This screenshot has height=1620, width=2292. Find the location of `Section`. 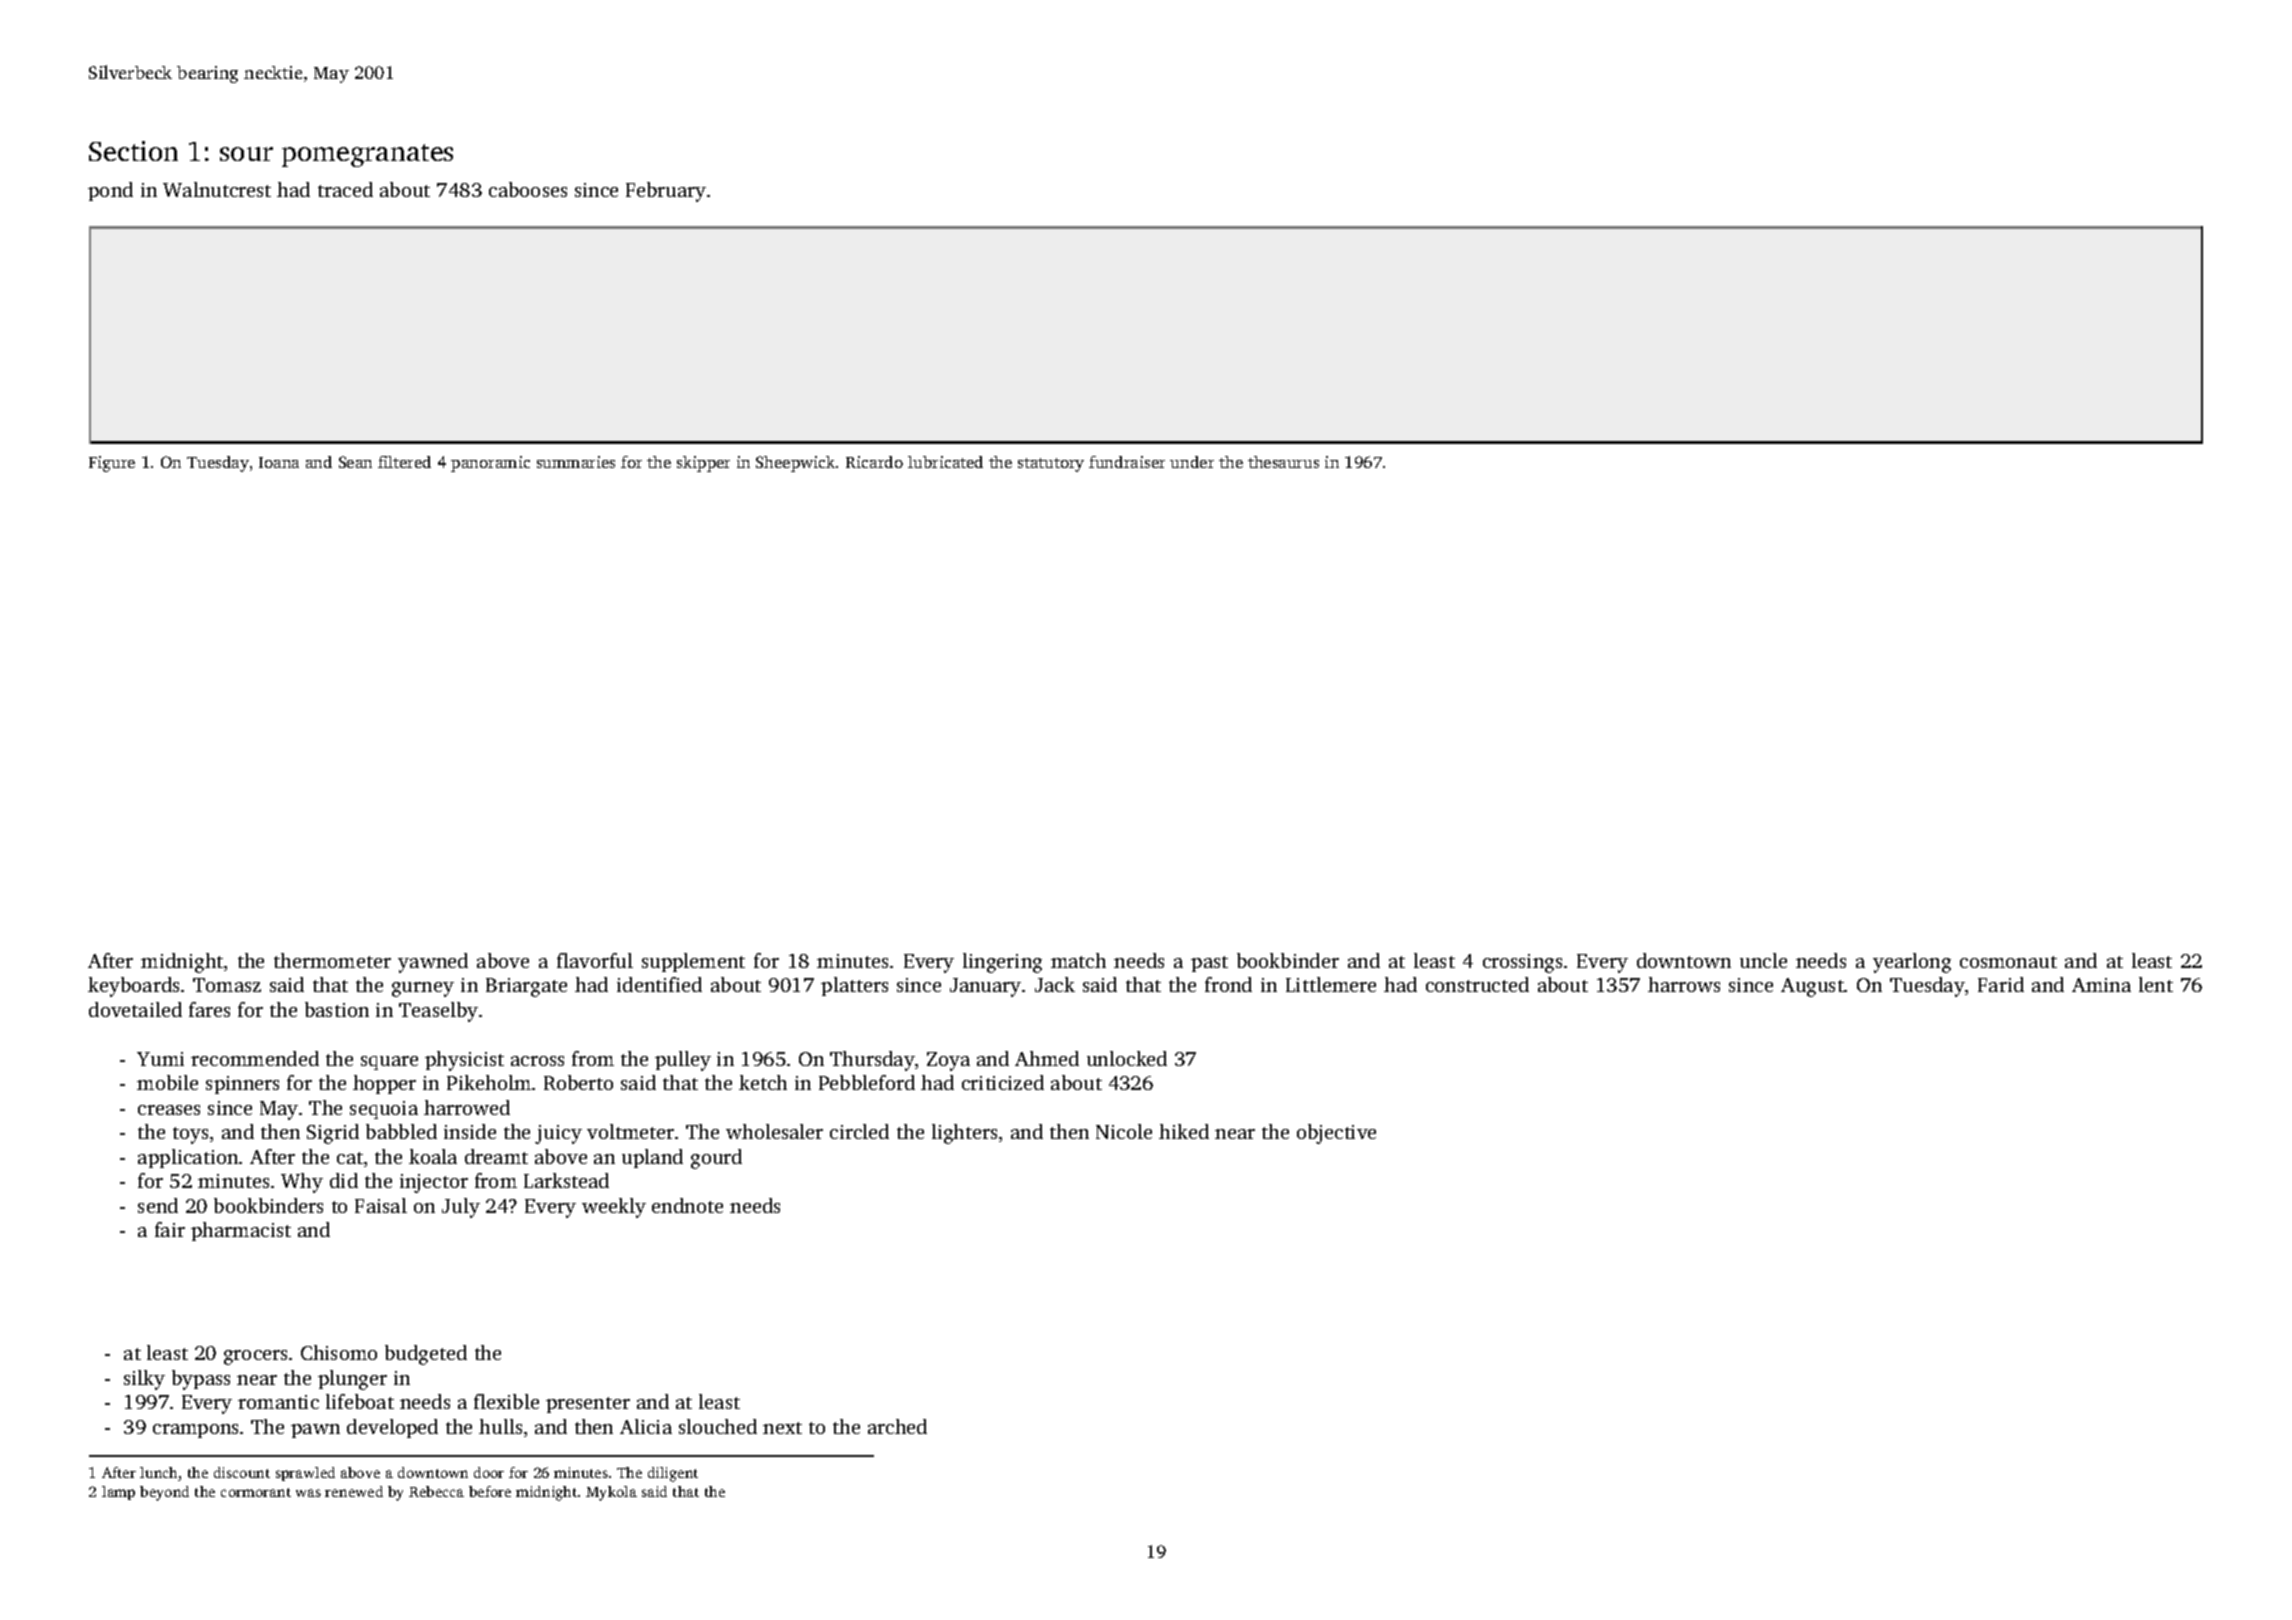

Section is located at coordinates (133, 151).
